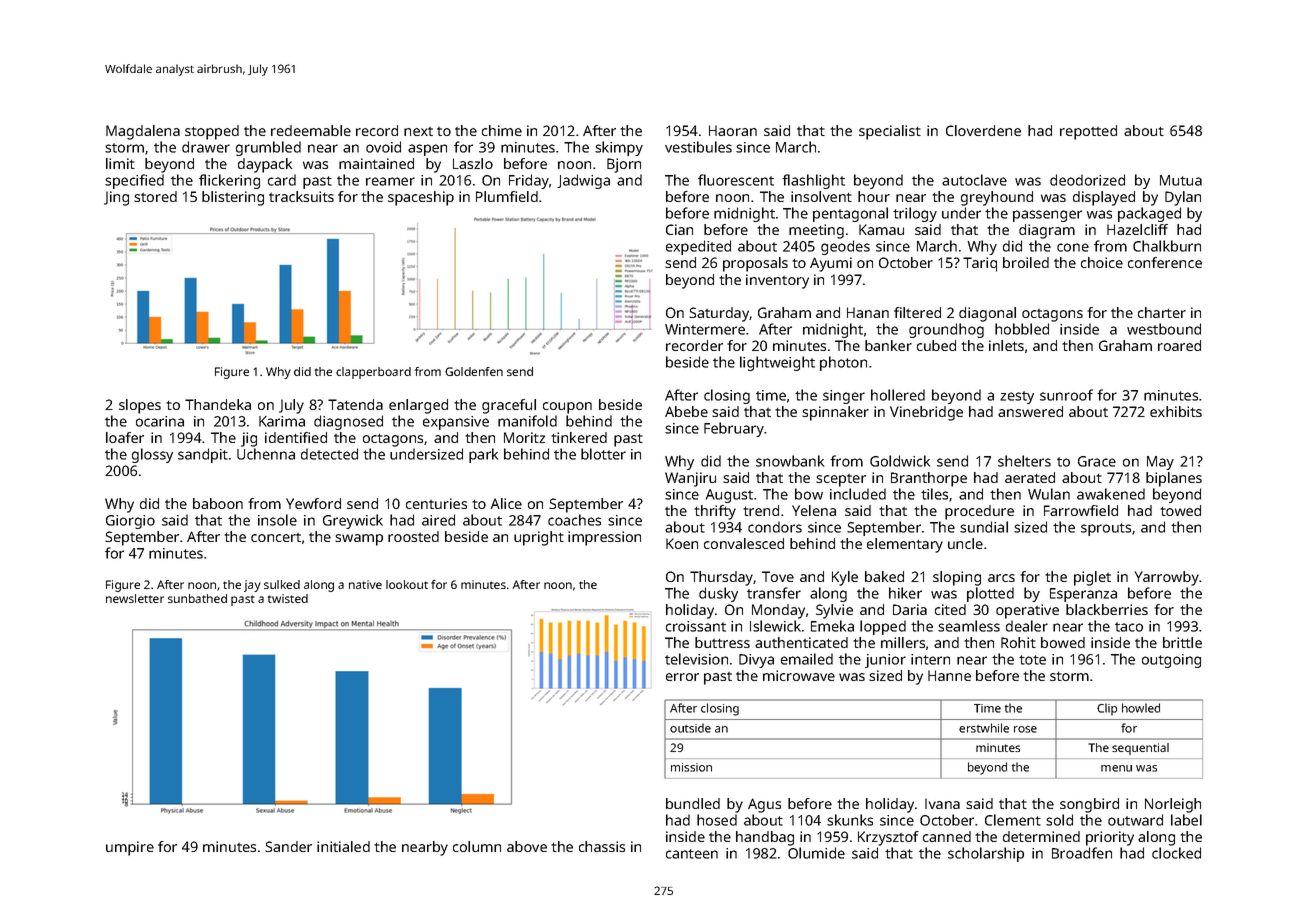 The width and height of the document is (1308, 924). I want to click on mission, so click(691, 767).
